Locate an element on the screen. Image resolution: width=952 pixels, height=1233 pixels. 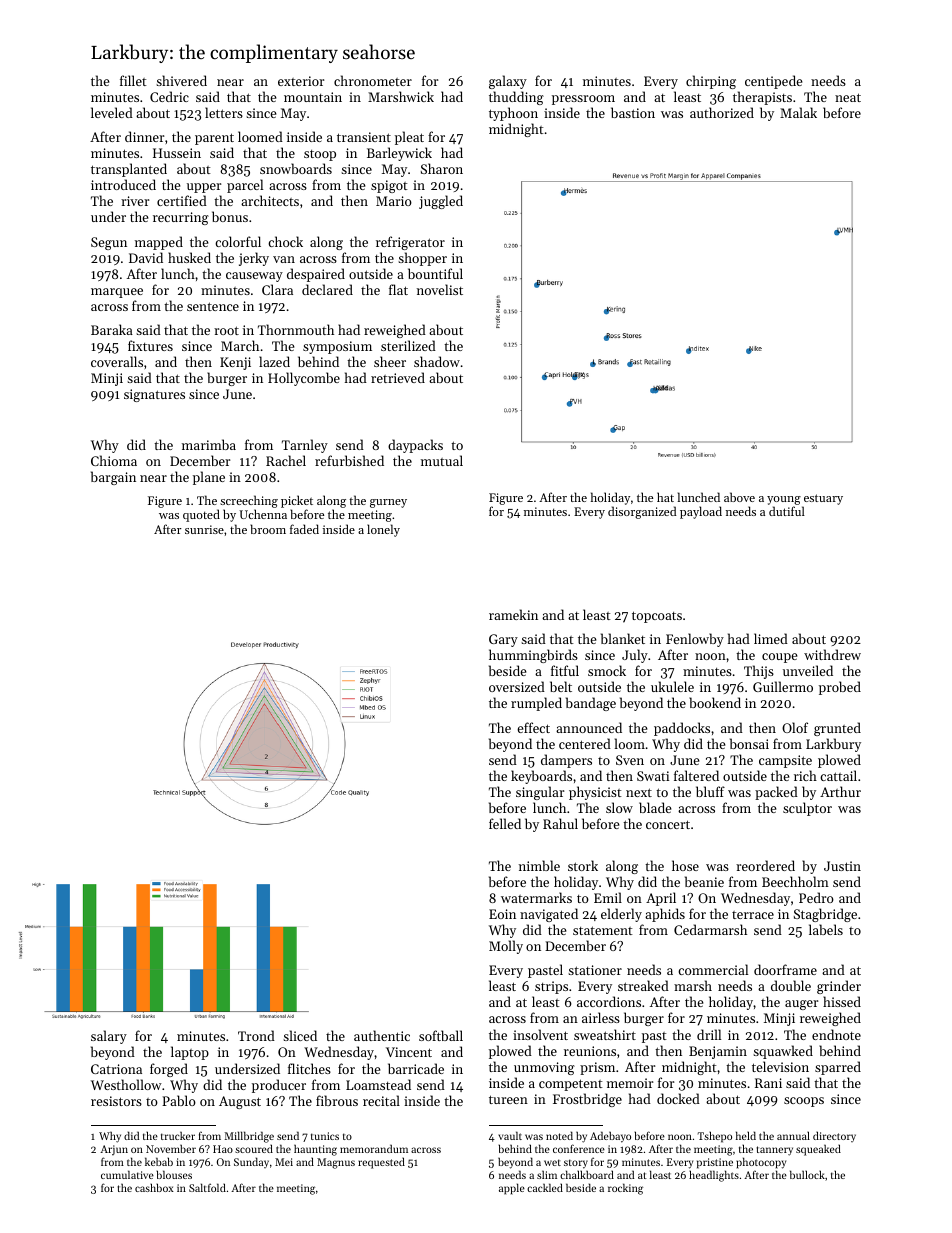
bastion is located at coordinates (633, 112).
